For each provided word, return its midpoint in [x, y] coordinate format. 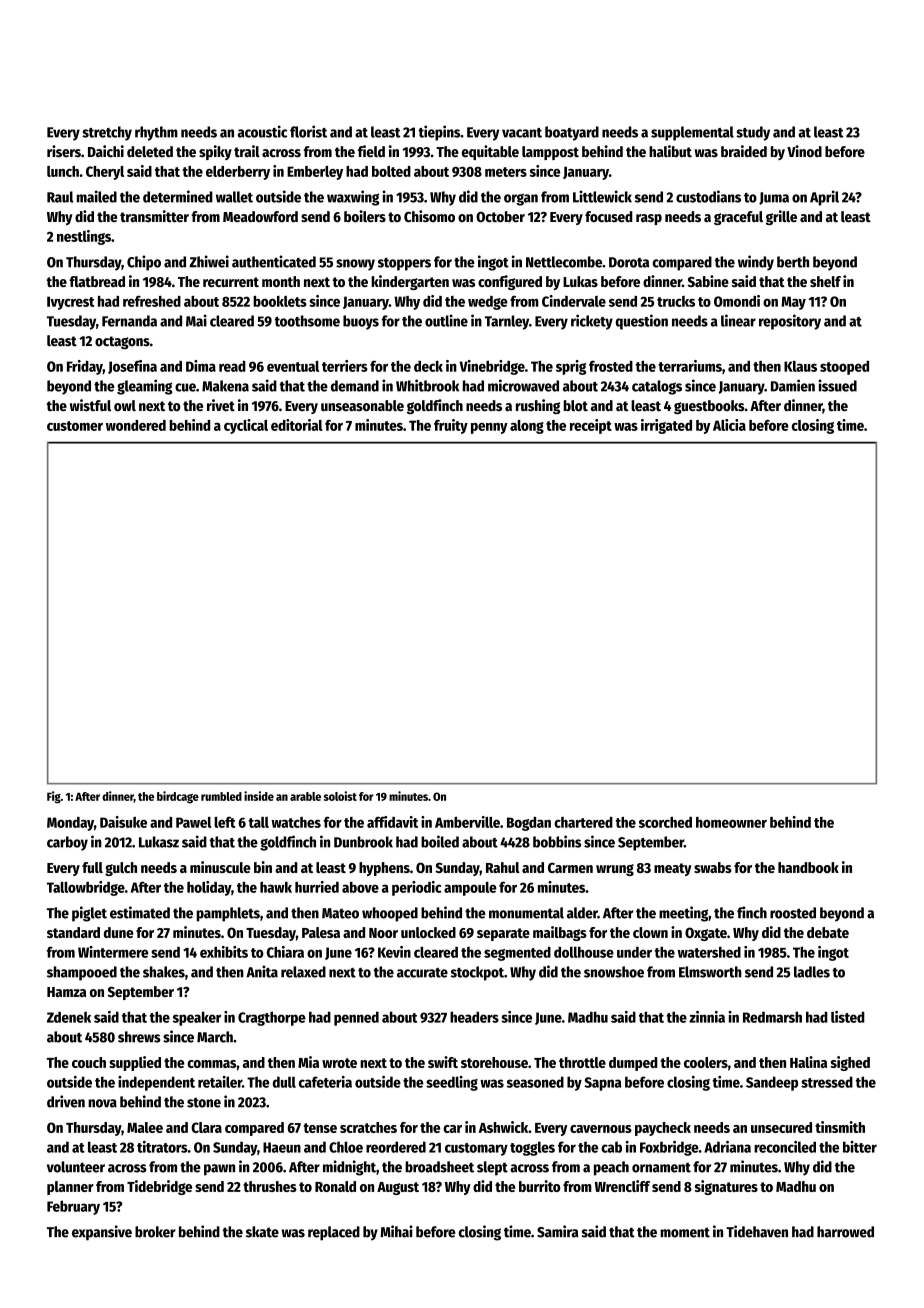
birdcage [178, 797]
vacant [522, 133]
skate [262, 1232]
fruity [451, 426]
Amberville [467, 822]
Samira [557, 1231]
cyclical [246, 426]
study [753, 133]
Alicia [729, 425]
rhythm [156, 133]
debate [828, 932]
